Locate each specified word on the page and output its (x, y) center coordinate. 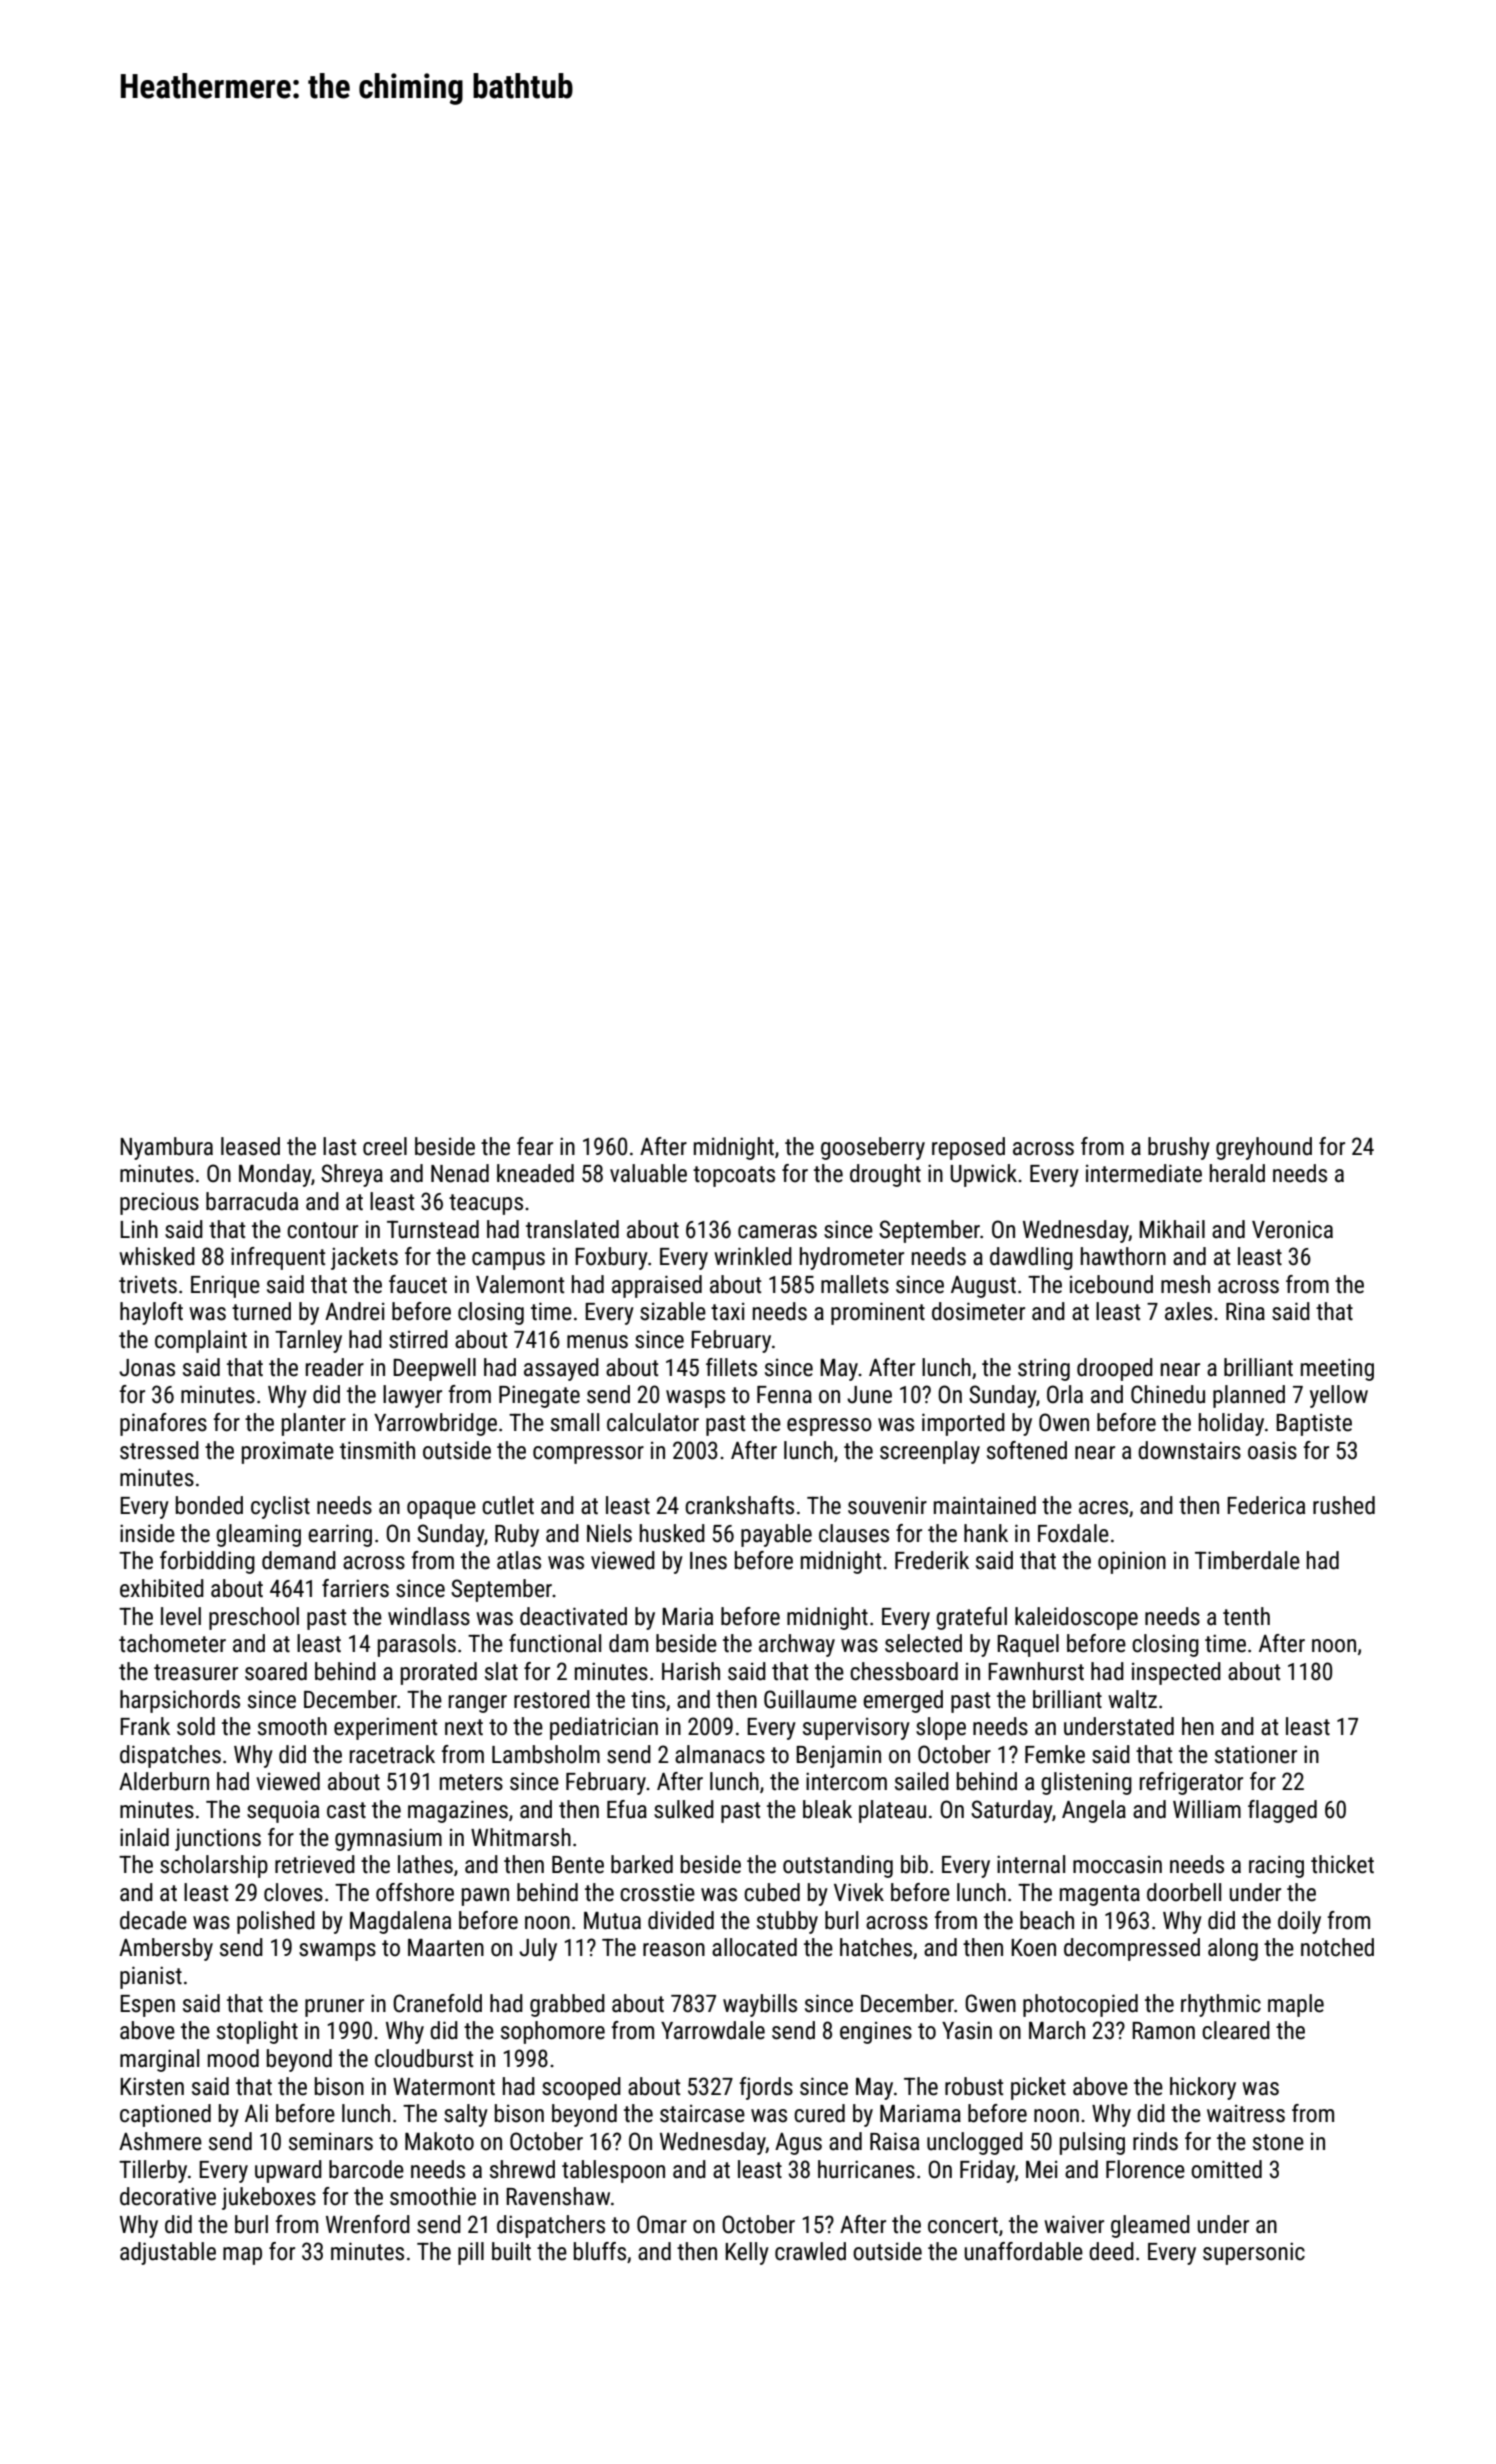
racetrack (392, 1754)
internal (1031, 1864)
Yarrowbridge (435, 1424)
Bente (578, 1865)
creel (385, 1146)
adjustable (168, 2253)
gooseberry (873, 1148)
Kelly (747, 2253)
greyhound (1264, 1148)
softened (1027, 1450)
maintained (985, 1505)
